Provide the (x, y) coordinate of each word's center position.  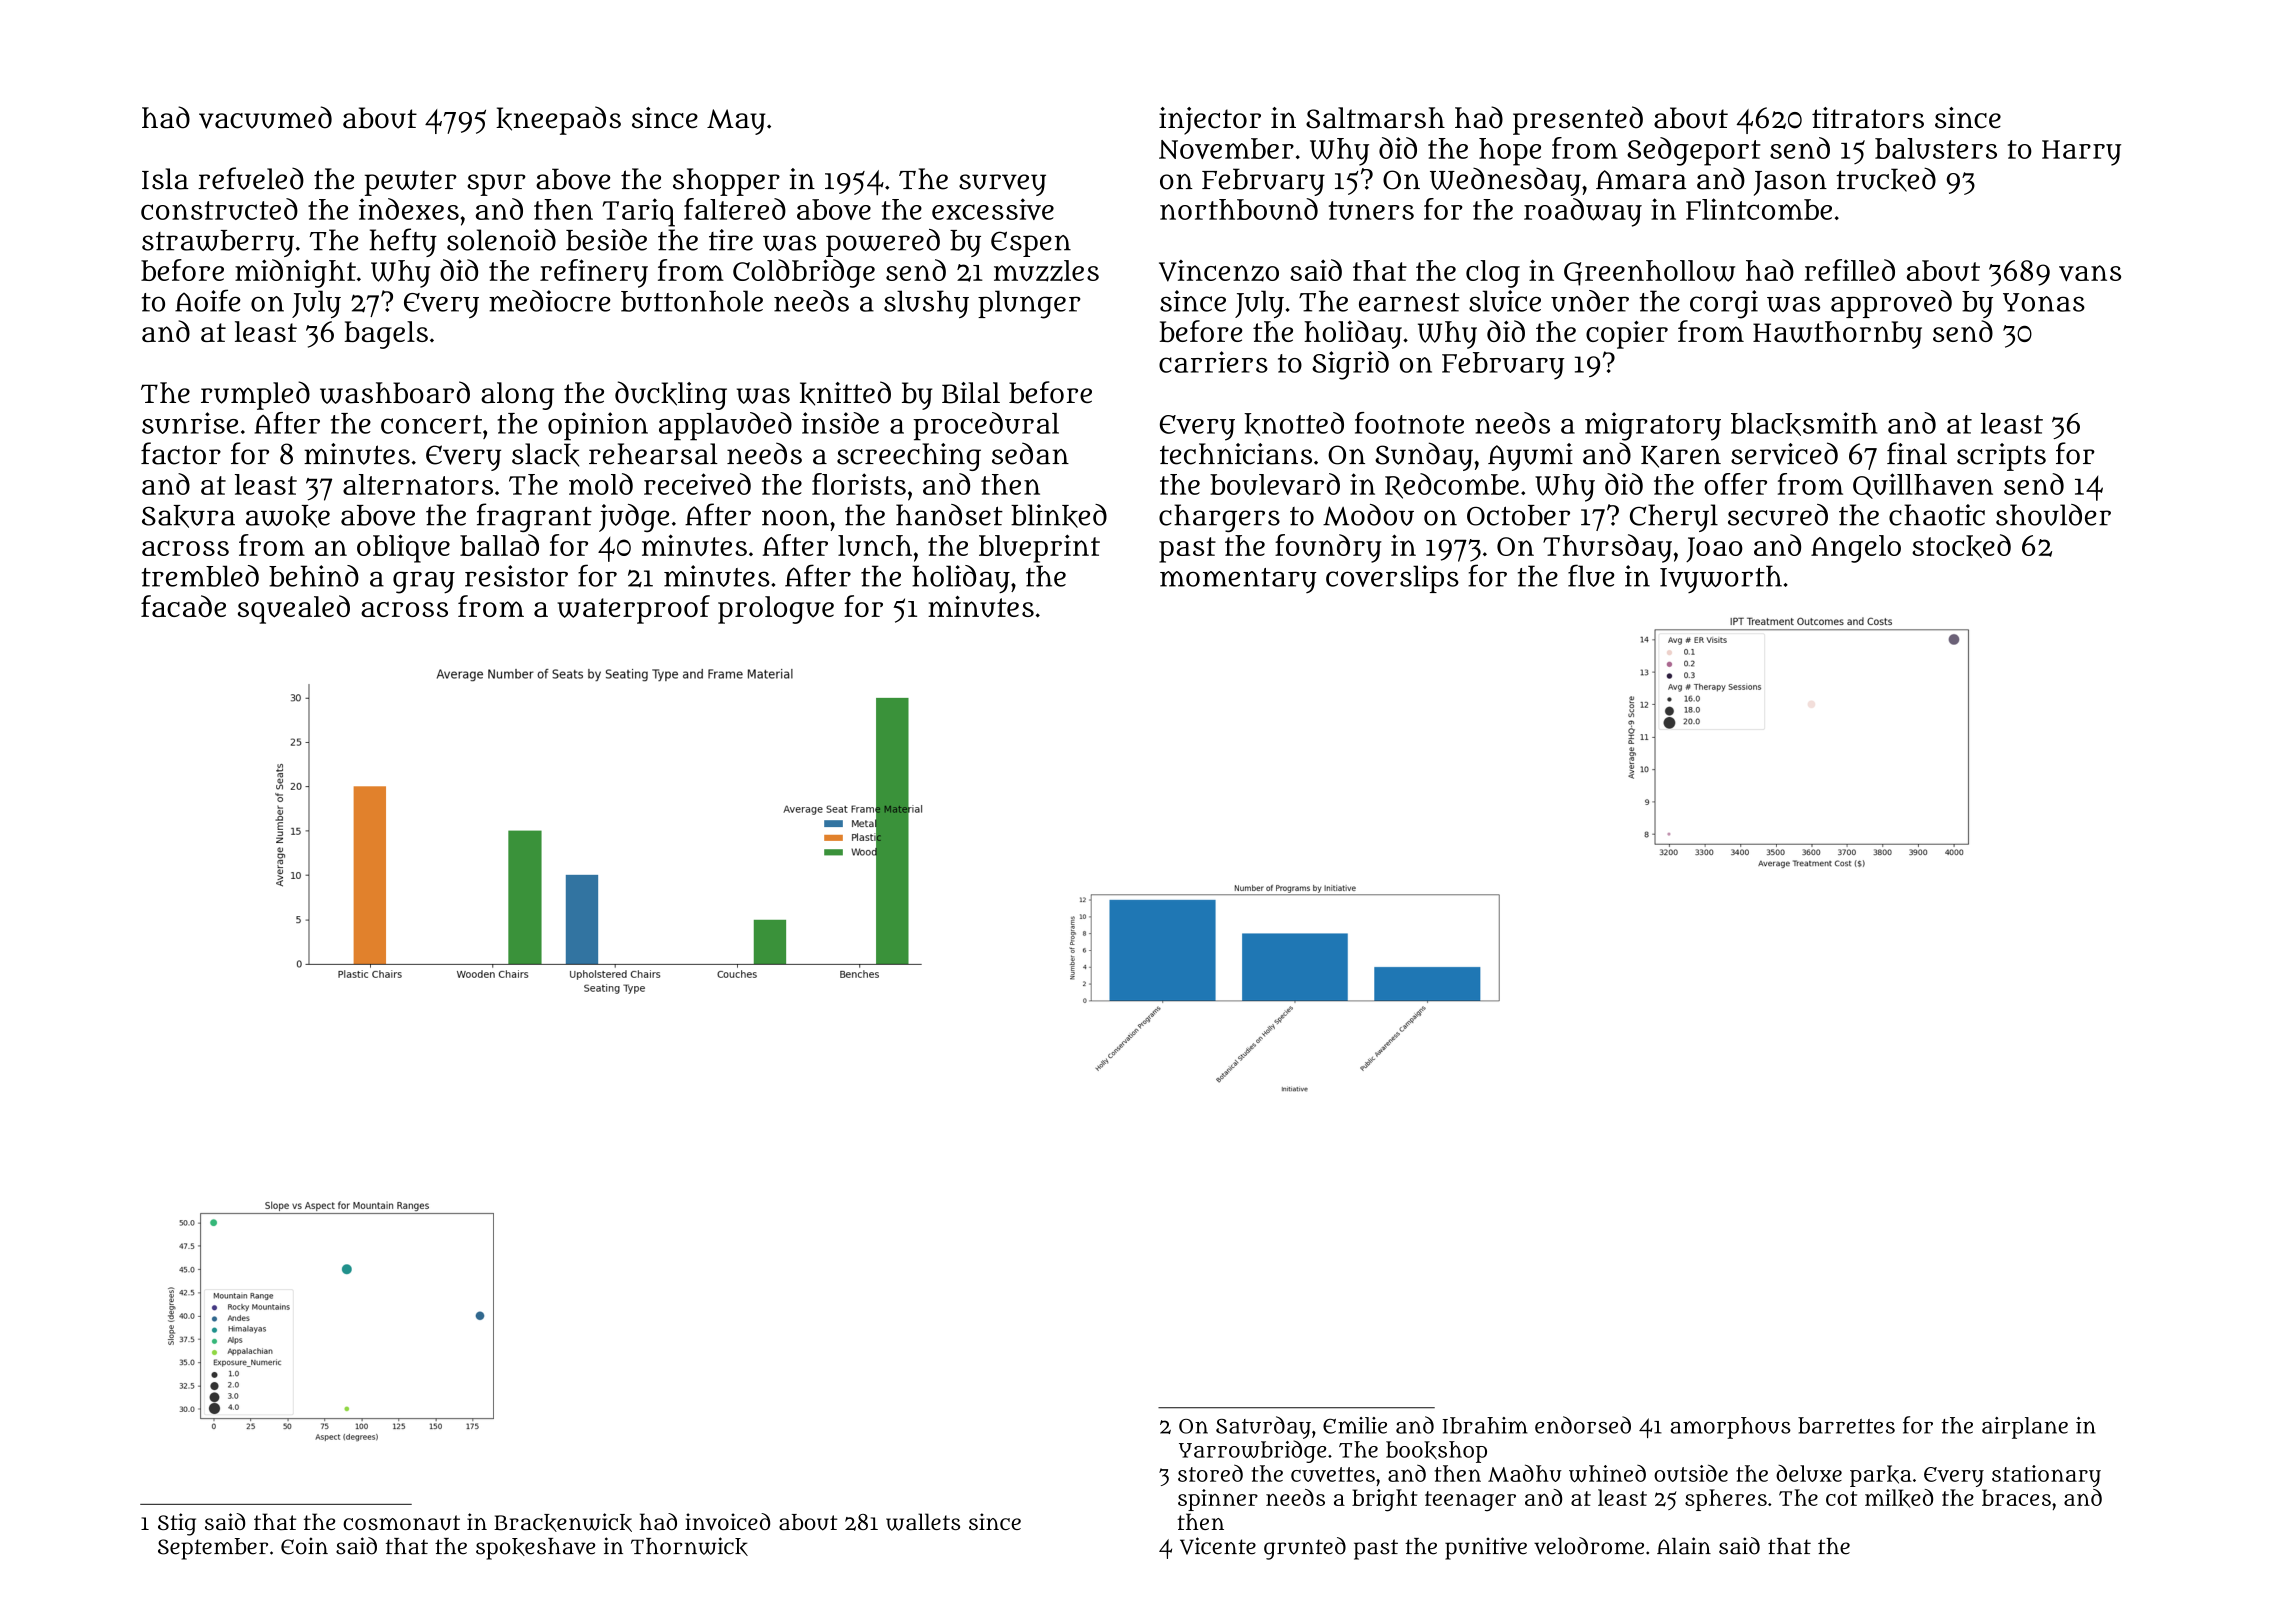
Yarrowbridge (1252, 1451)
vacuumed (265, 117)
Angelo (1856, 549)
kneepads (558, 120)
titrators (1868, 118)
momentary (1238, 580)
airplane (2025, 1428)
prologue (776, 610)
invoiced (727, 1522)
